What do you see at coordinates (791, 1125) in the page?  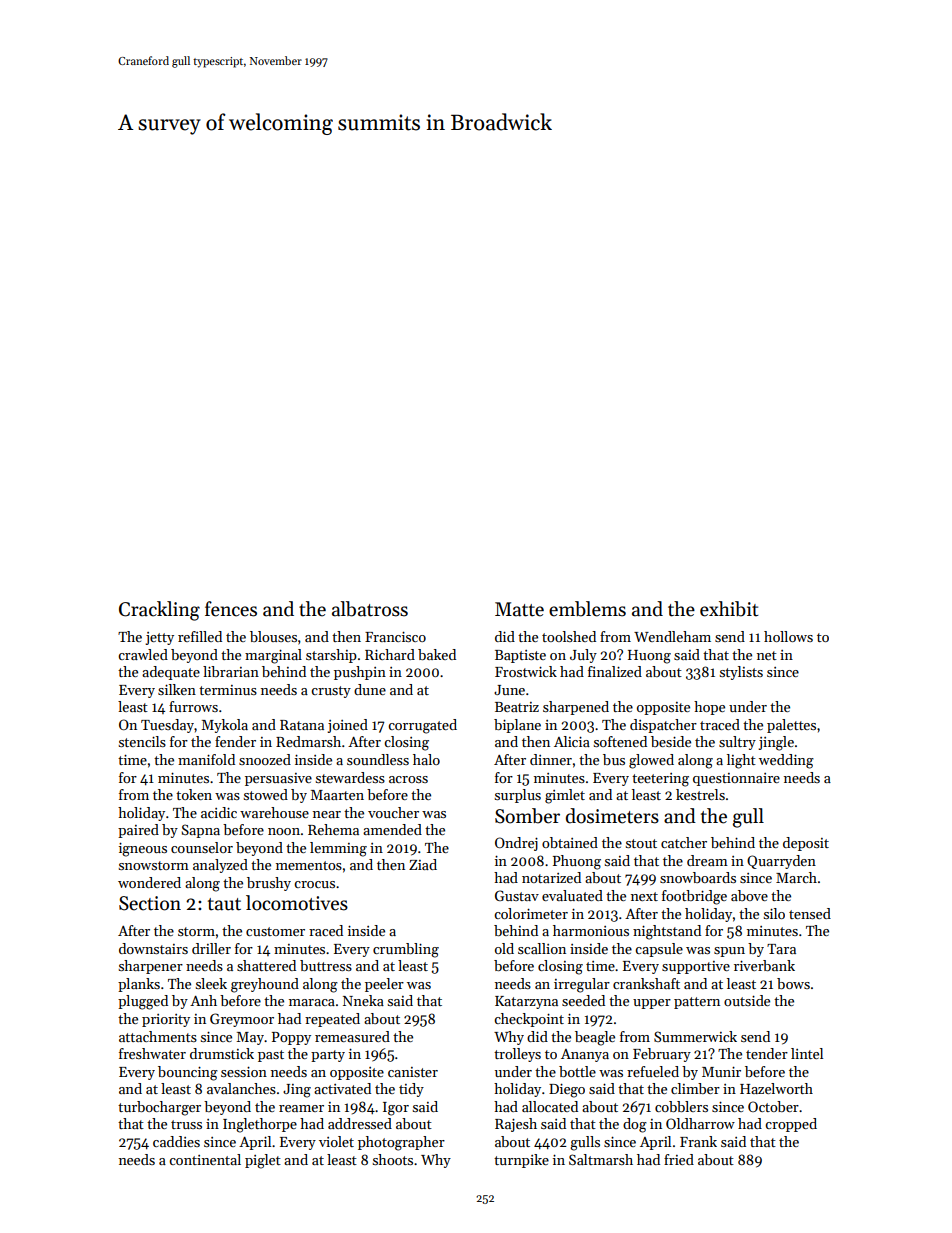 I see `cropped` at bounding box center [791, 1125].
